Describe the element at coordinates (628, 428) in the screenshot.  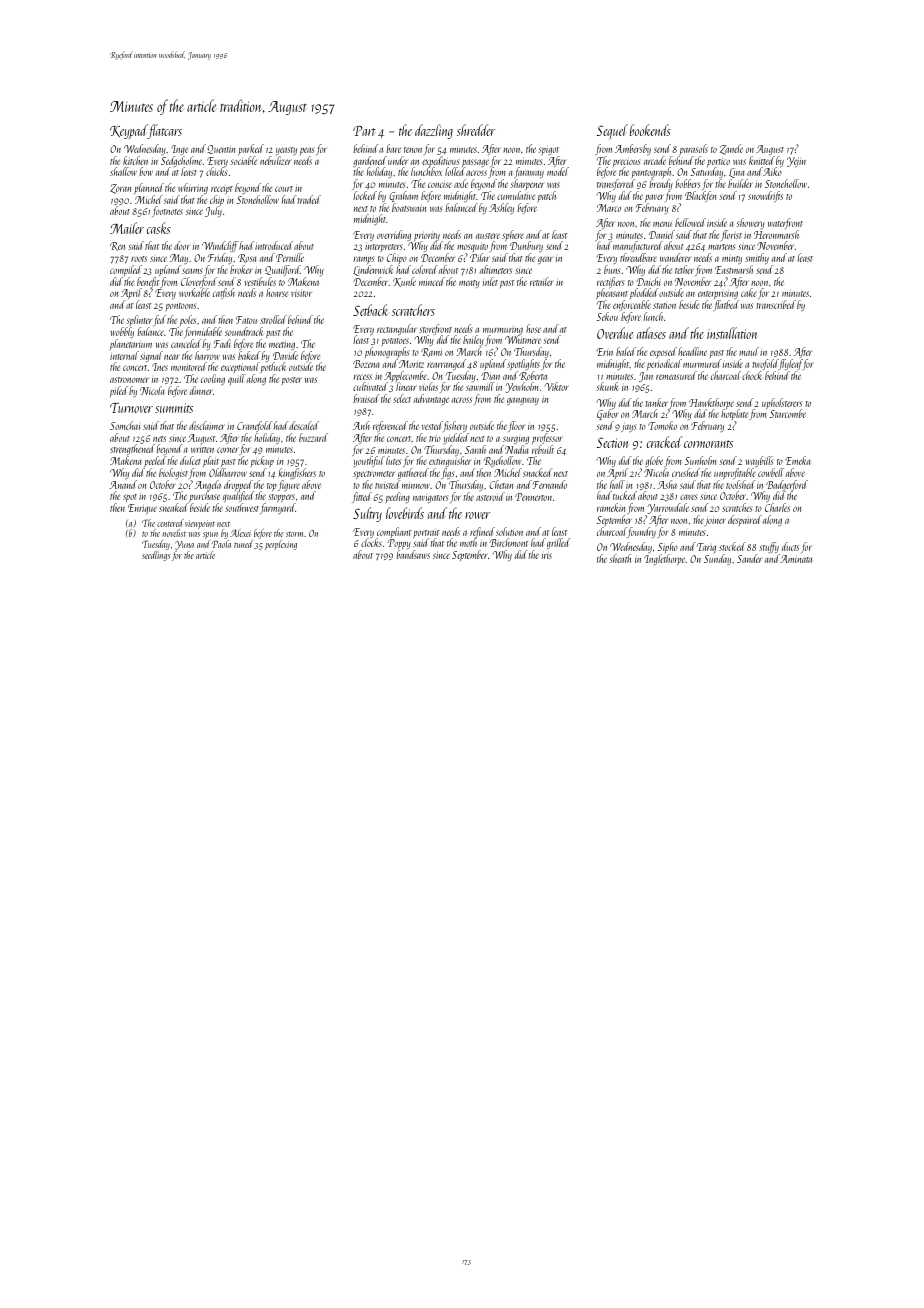
I see `jays` at that location.
